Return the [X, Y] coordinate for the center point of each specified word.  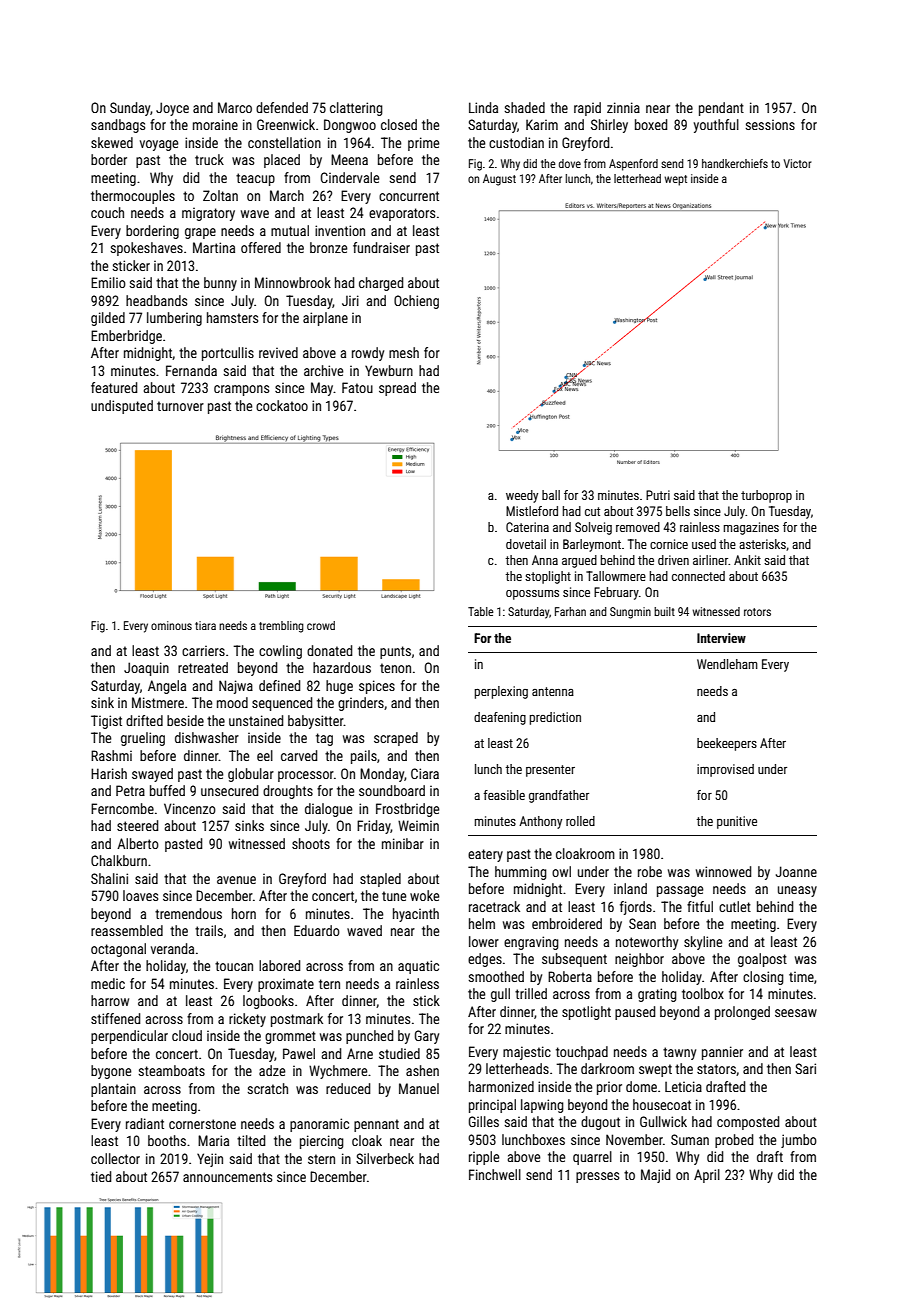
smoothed [496, 976]
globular [251, 775]
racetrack [494, 906]
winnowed [723, 871]
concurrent [409, 196]
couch [107, 212]
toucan [234, 966]
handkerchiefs [735, 163]
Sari [805, 1068]
